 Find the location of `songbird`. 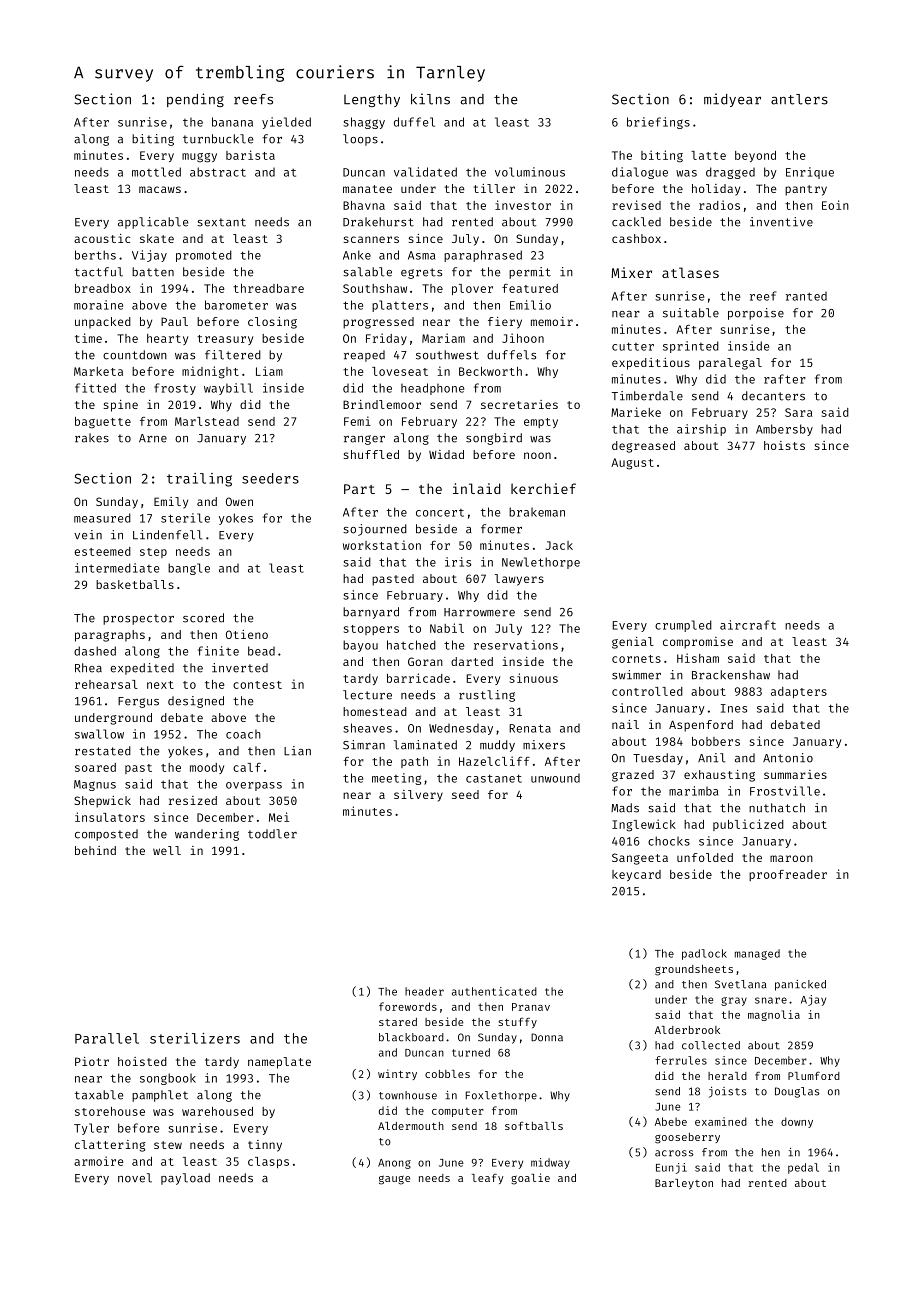

songbird is located at coordinates (494, 439).
